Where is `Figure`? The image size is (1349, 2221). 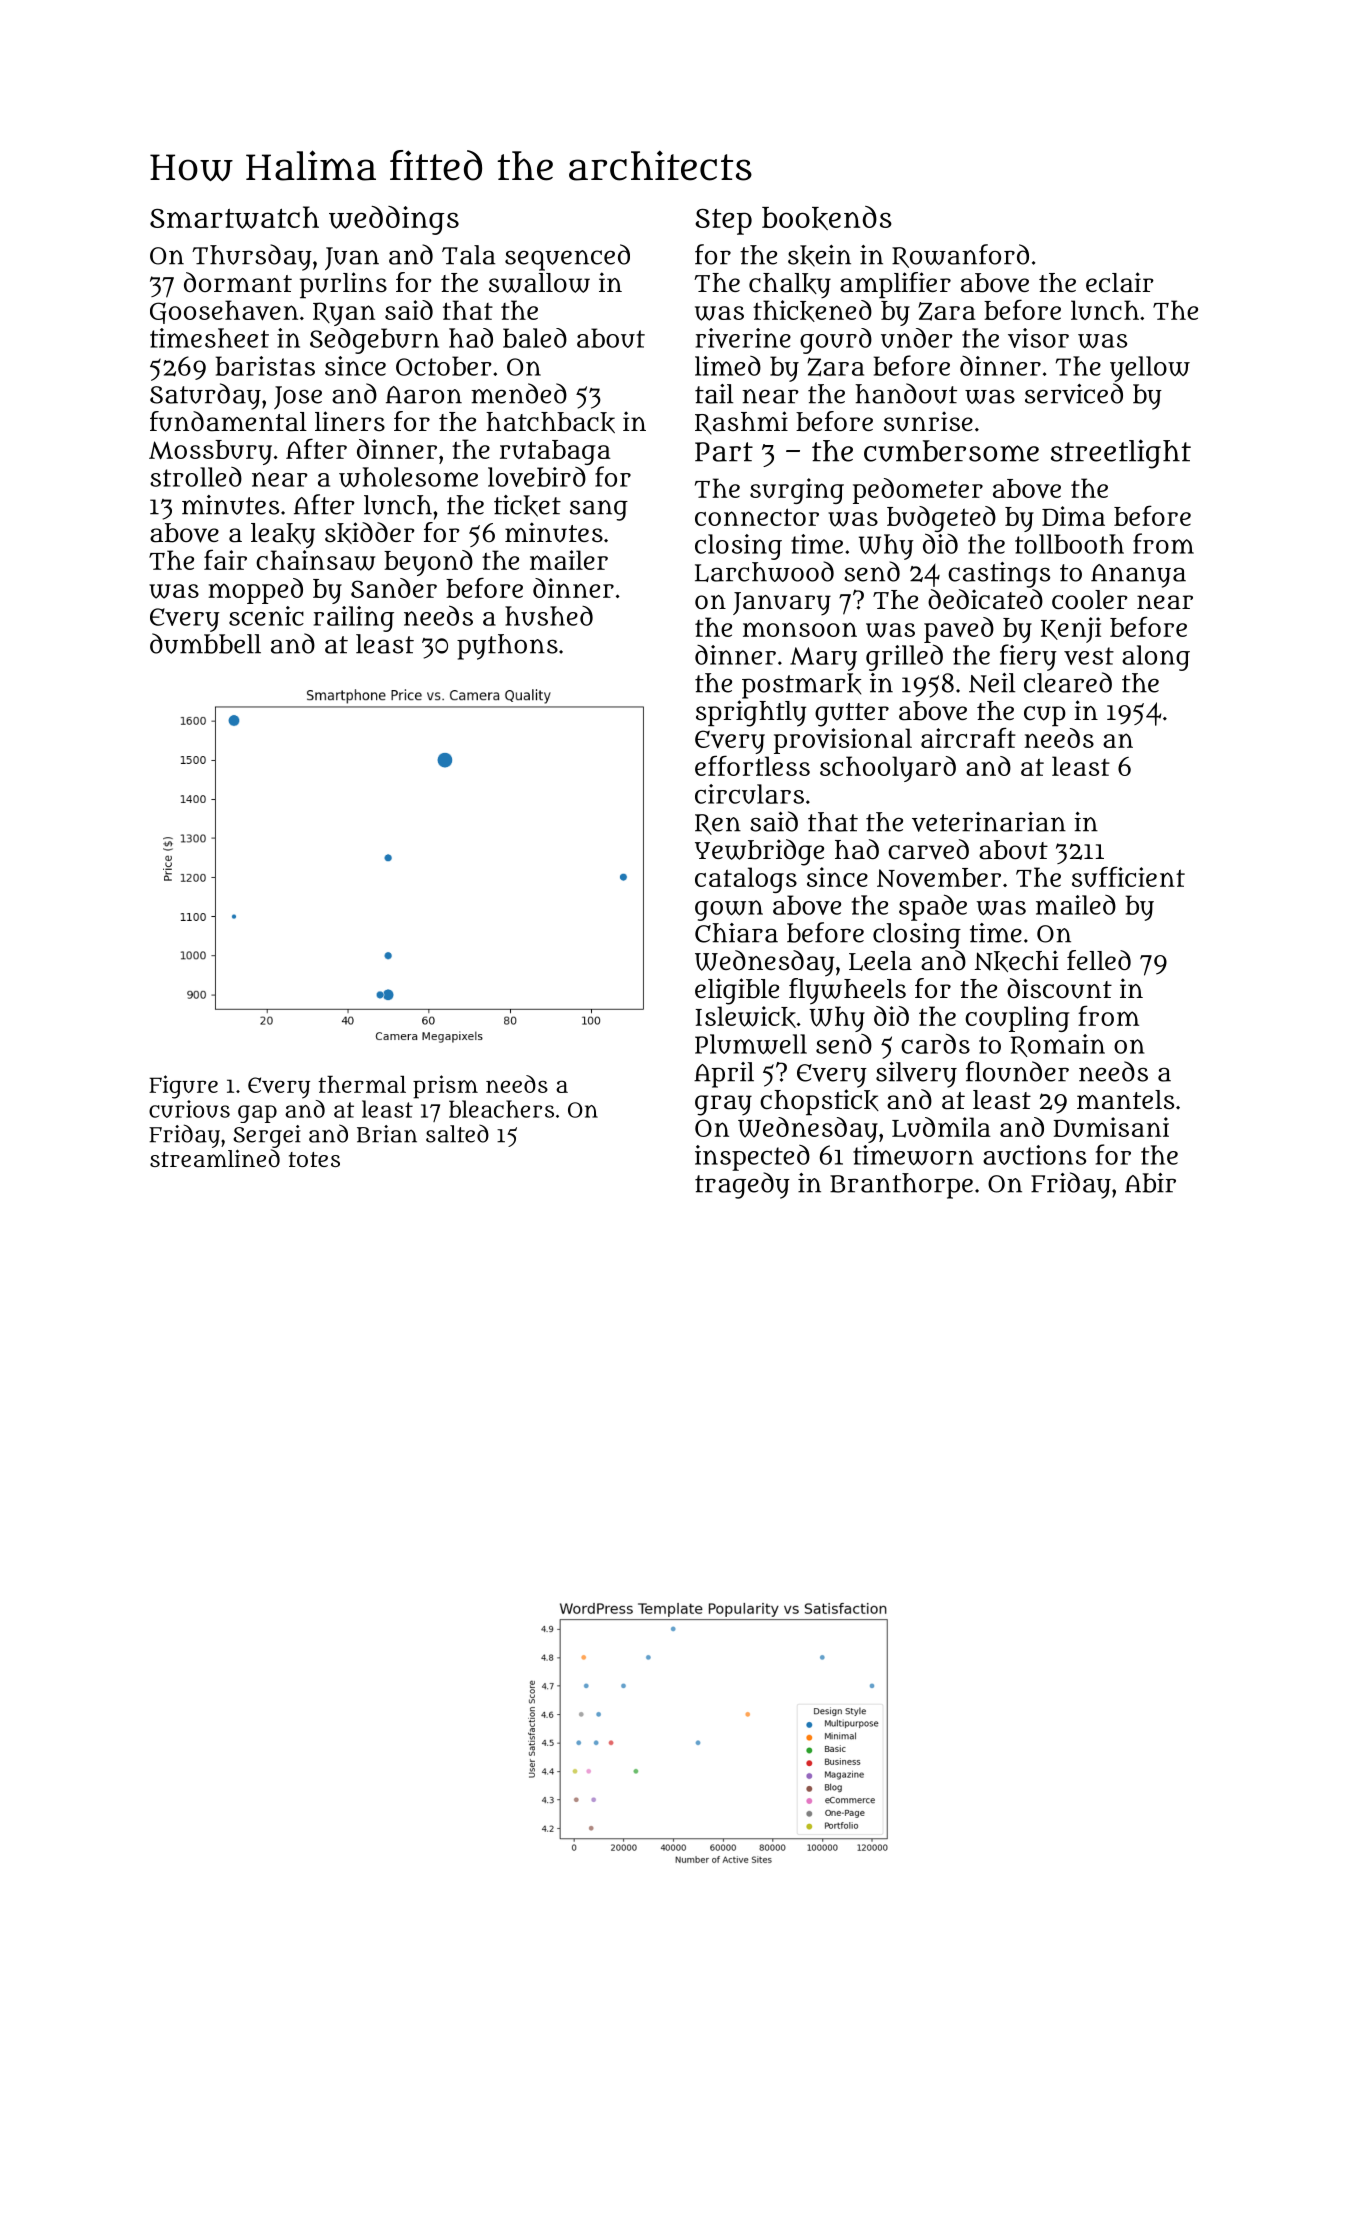 Figure is located at coordinates (183, 1087).
